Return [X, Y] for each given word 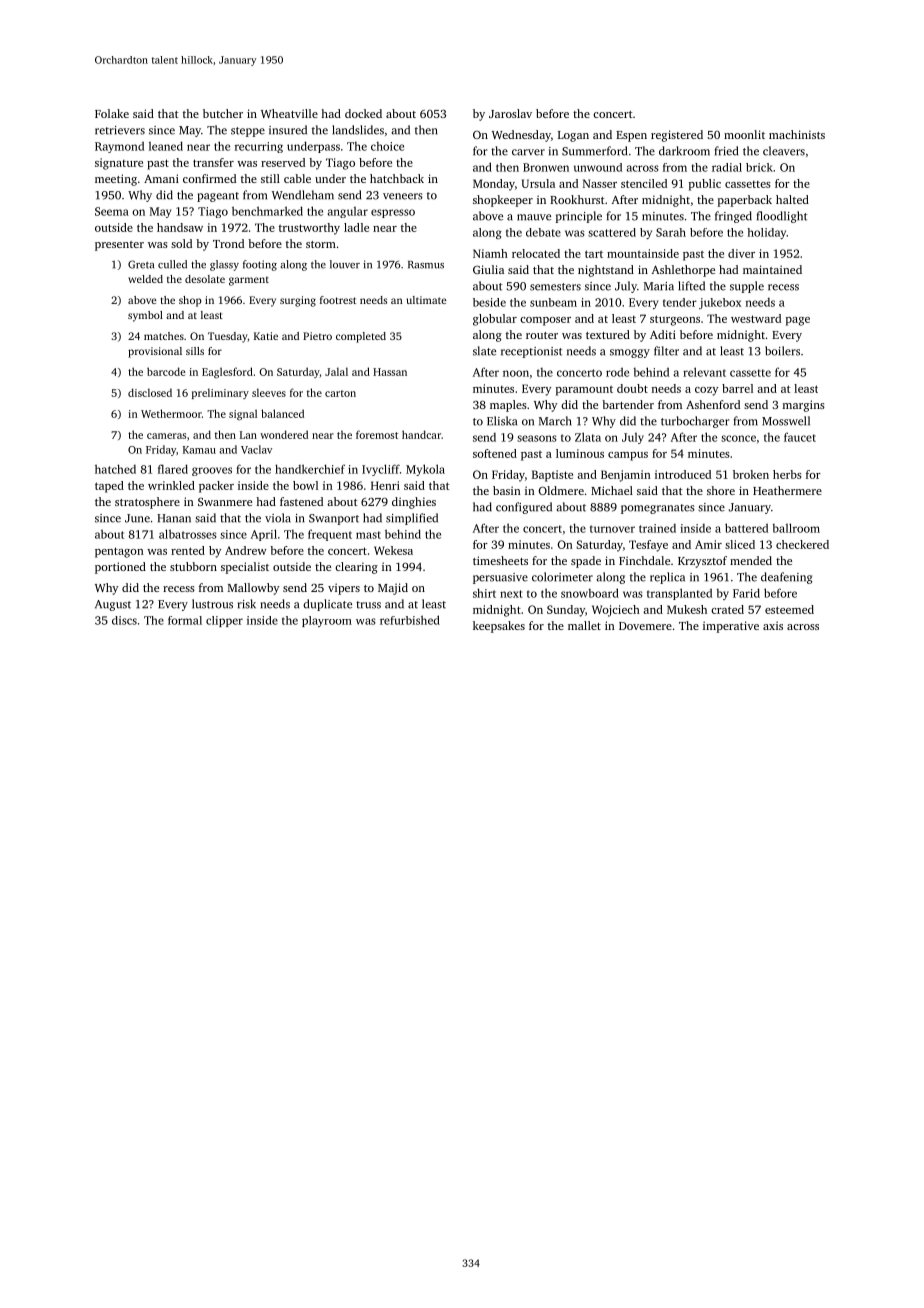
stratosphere [147, 503]
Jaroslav [510, 113]
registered [677, 136]
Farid [746, 593]
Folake [112, 113]
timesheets [500, 560]
